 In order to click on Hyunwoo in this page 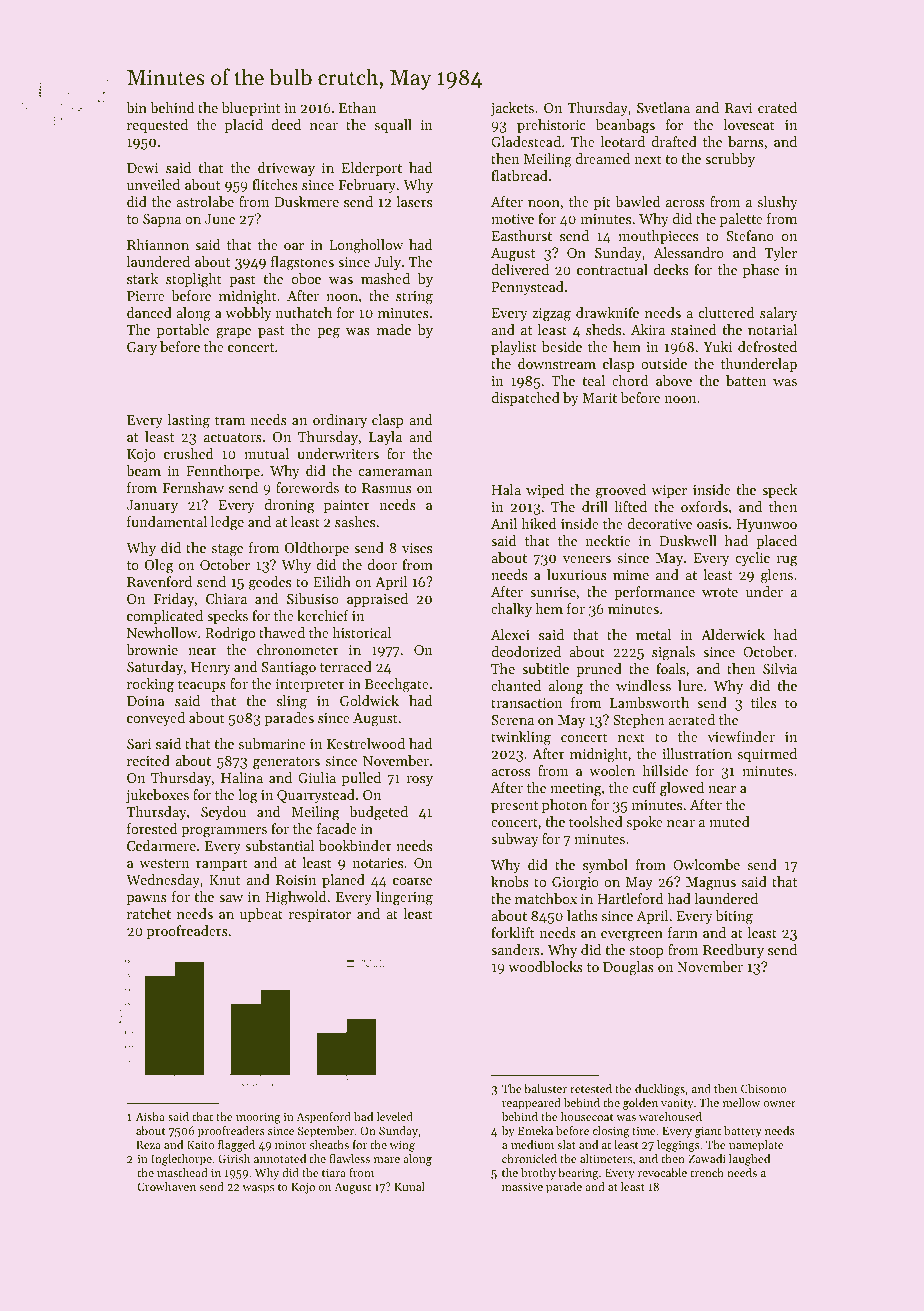, I will do `click(767, 525)`.
